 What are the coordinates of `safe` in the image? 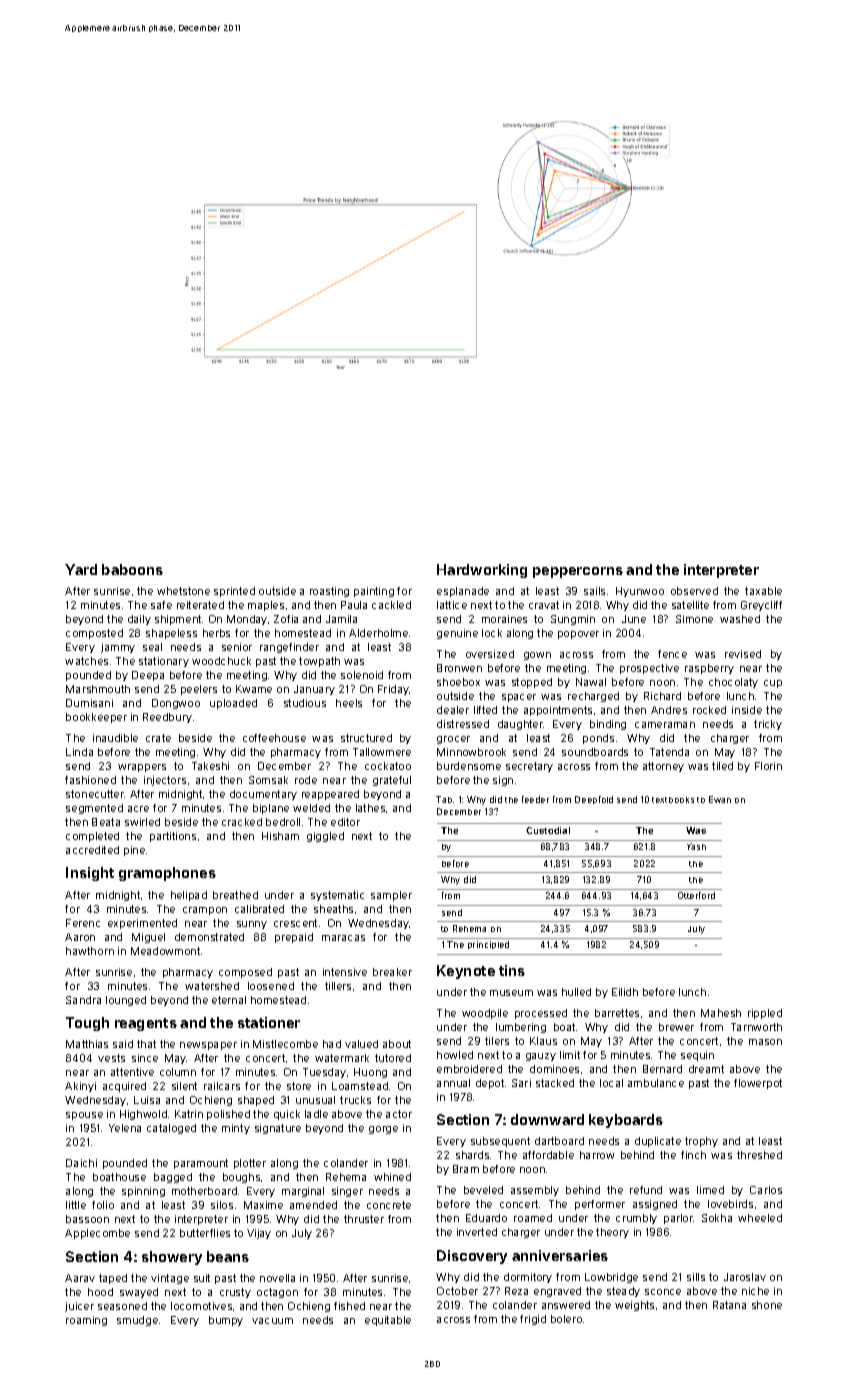 It's located at (161, 605).
